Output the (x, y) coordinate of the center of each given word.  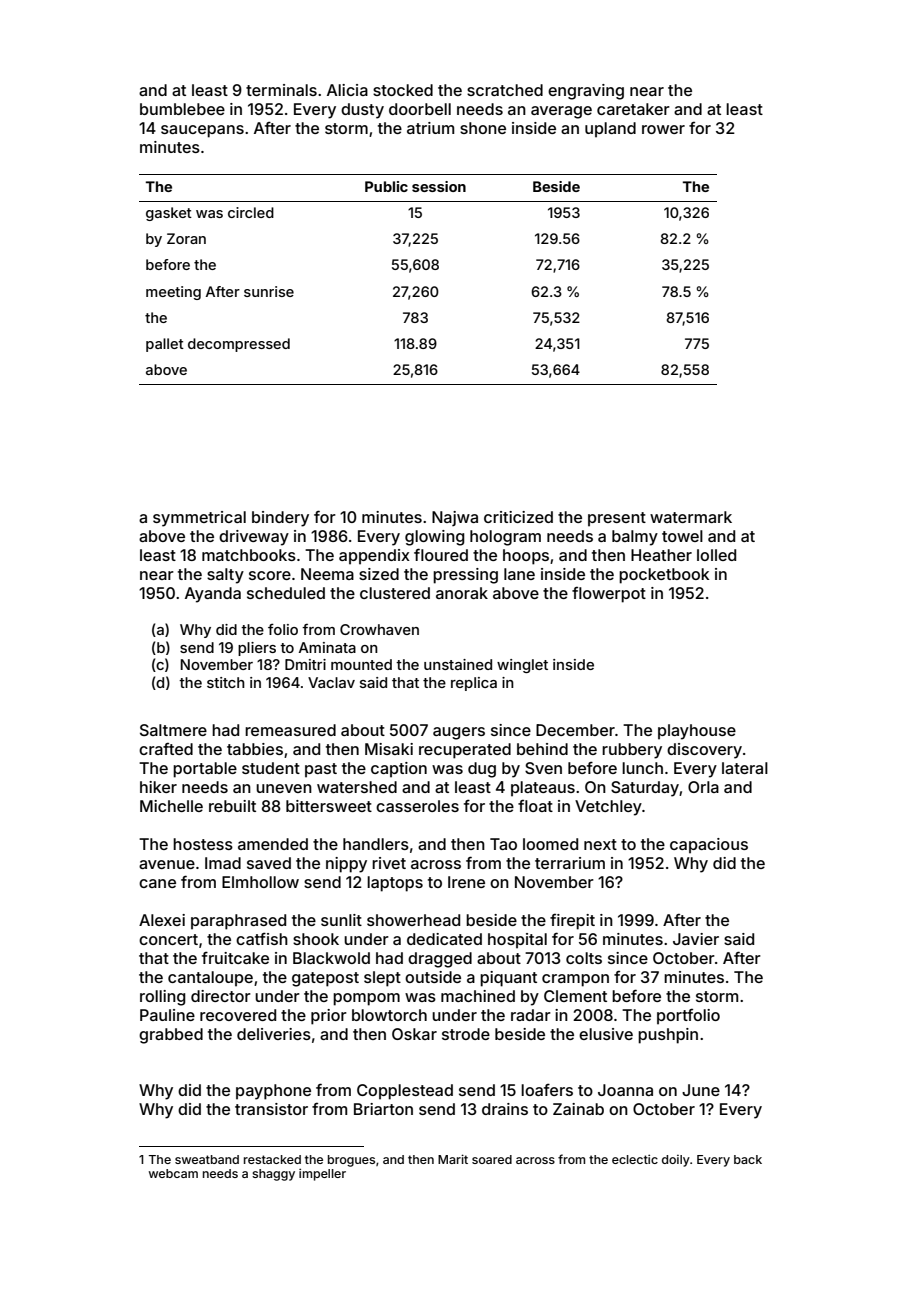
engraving (586, 92)
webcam (173, 1173)
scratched (505, 90)
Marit (453, 1159)
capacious (709, 846)
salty (225, 576)
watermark (691, 517)
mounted (361, 664)
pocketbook (664, 576)
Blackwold (331, 958)
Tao (503, 844)
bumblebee (182, 109)
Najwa (455, 518)
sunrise (269, 291)
